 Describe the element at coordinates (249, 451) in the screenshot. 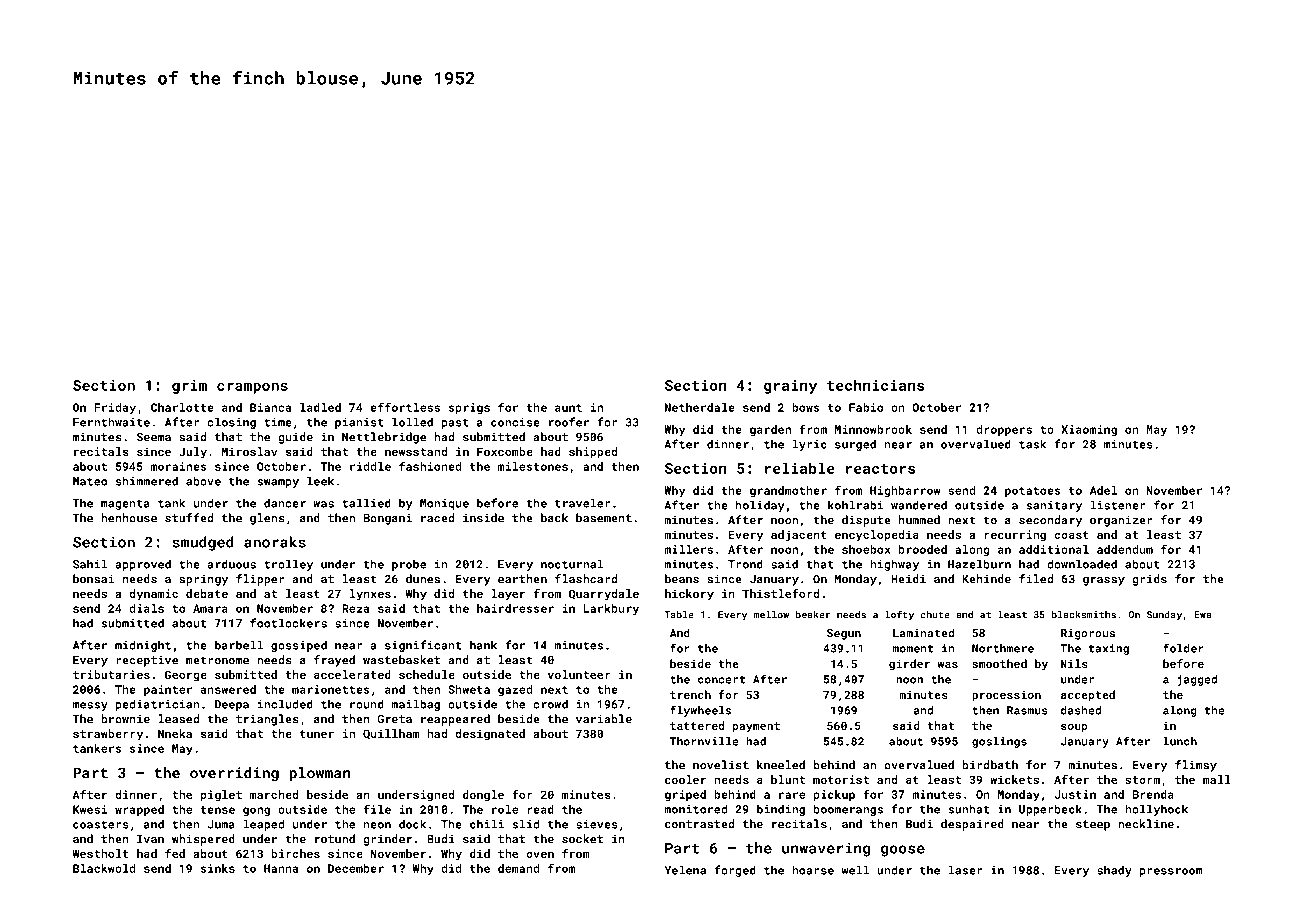

I see `Miroslav` at that location.
